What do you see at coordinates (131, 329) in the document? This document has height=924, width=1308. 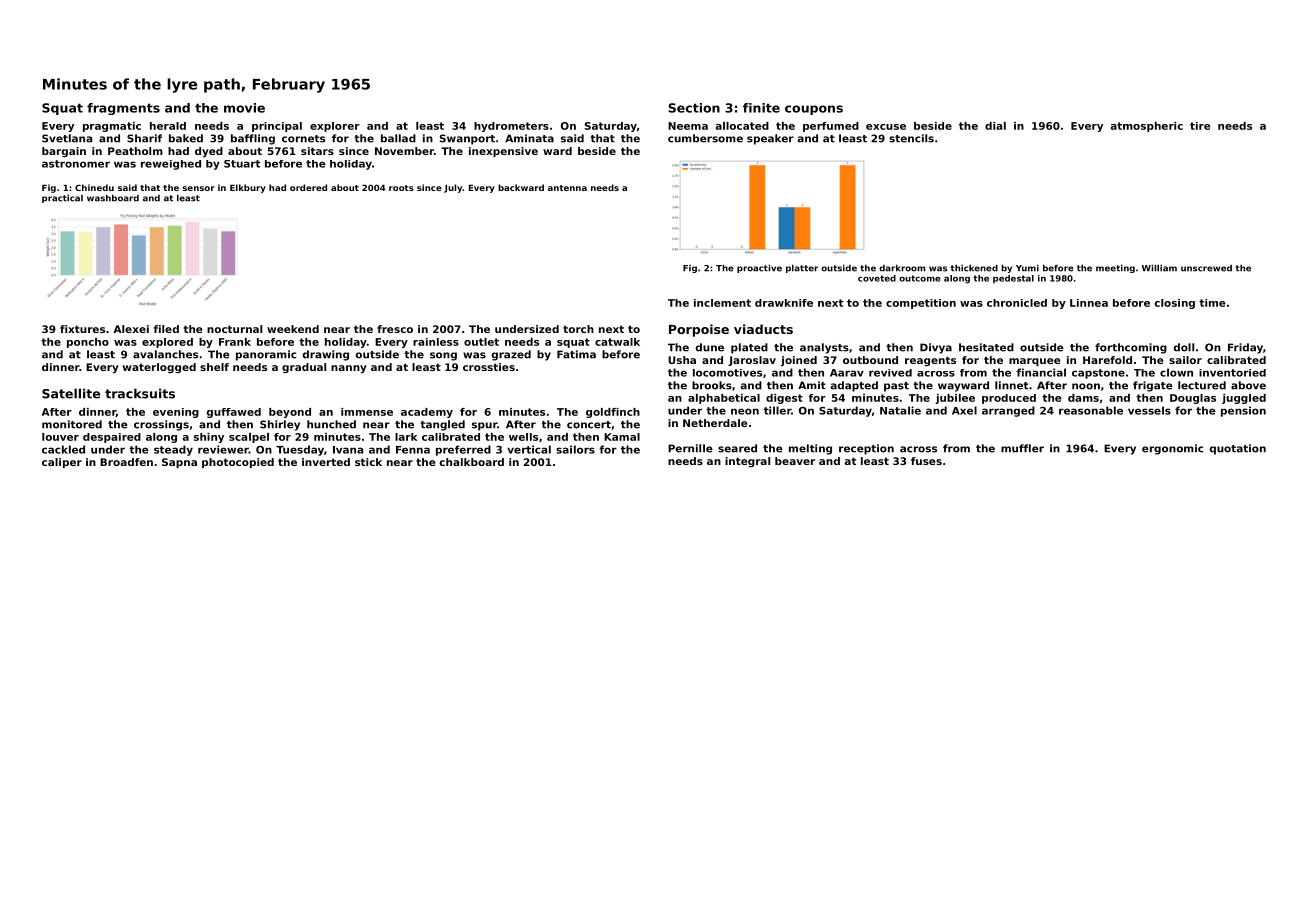 I see `Alexei` at bounding box center [131, 329].
